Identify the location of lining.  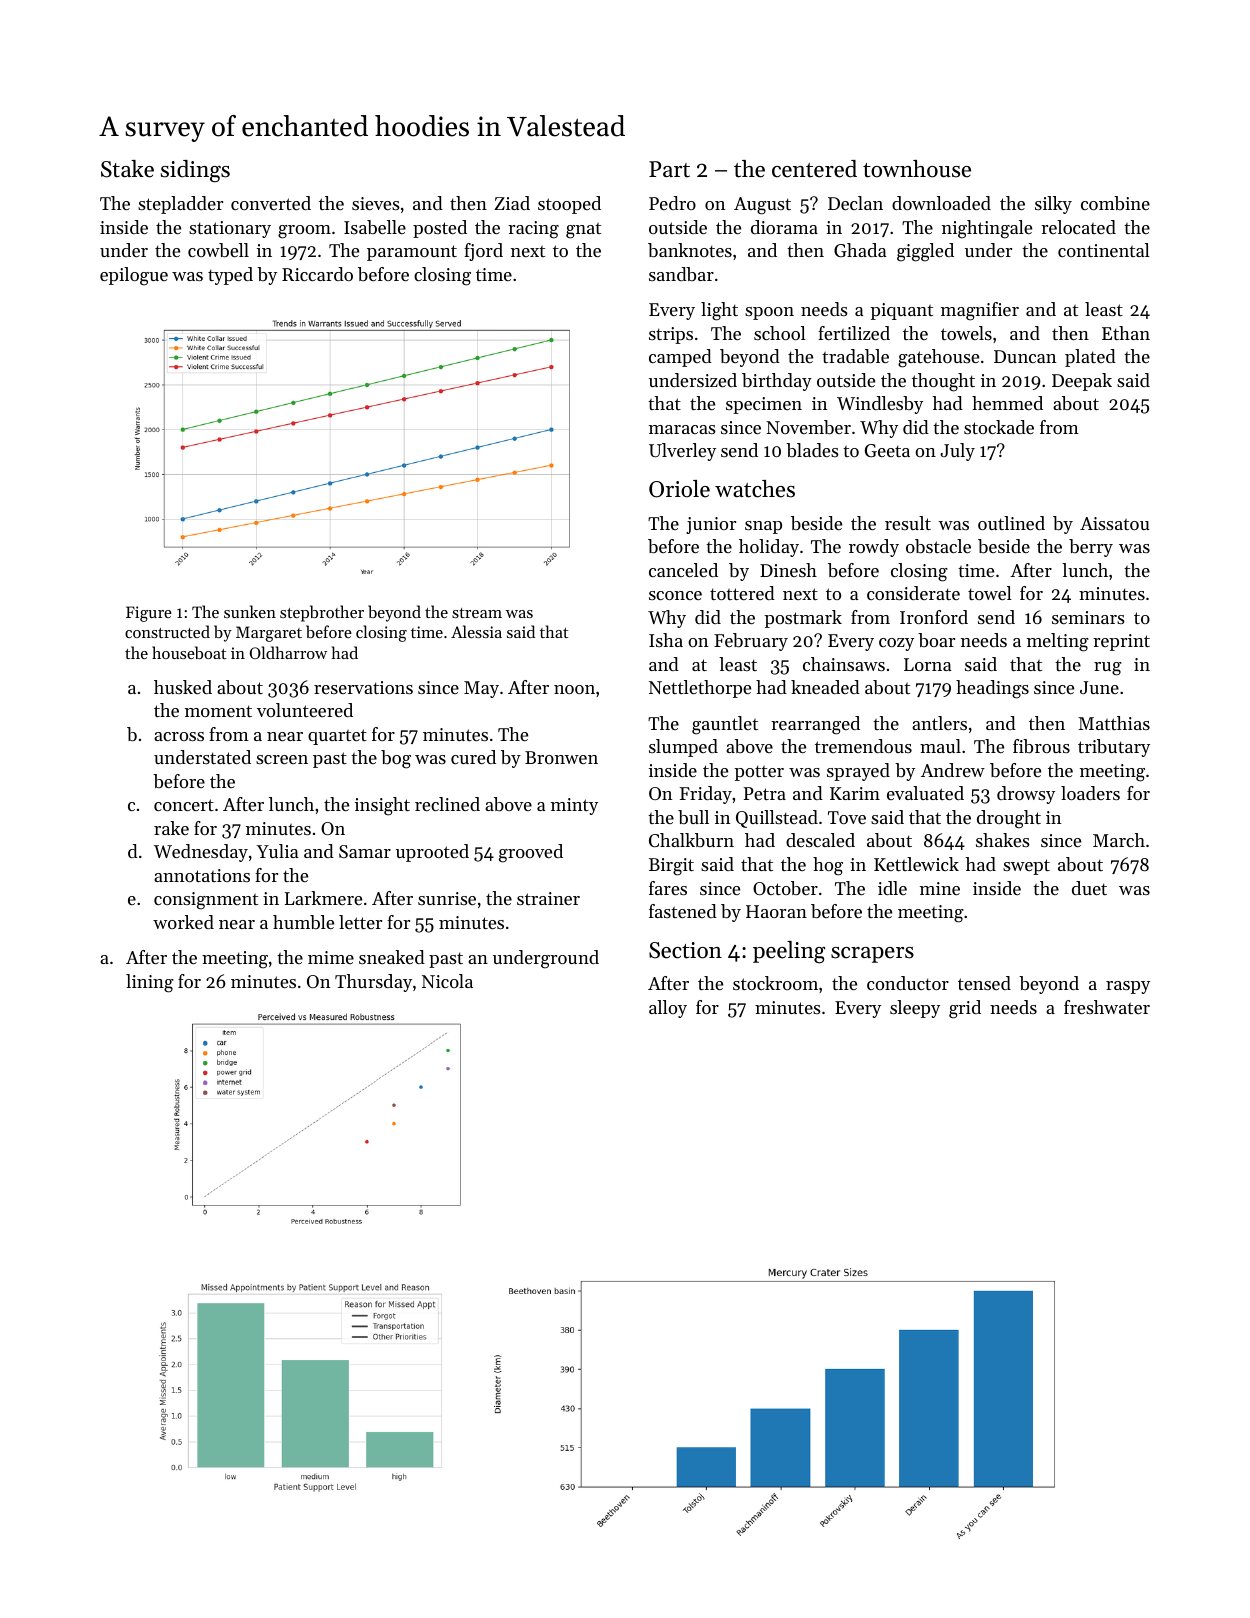
(150, 983).
